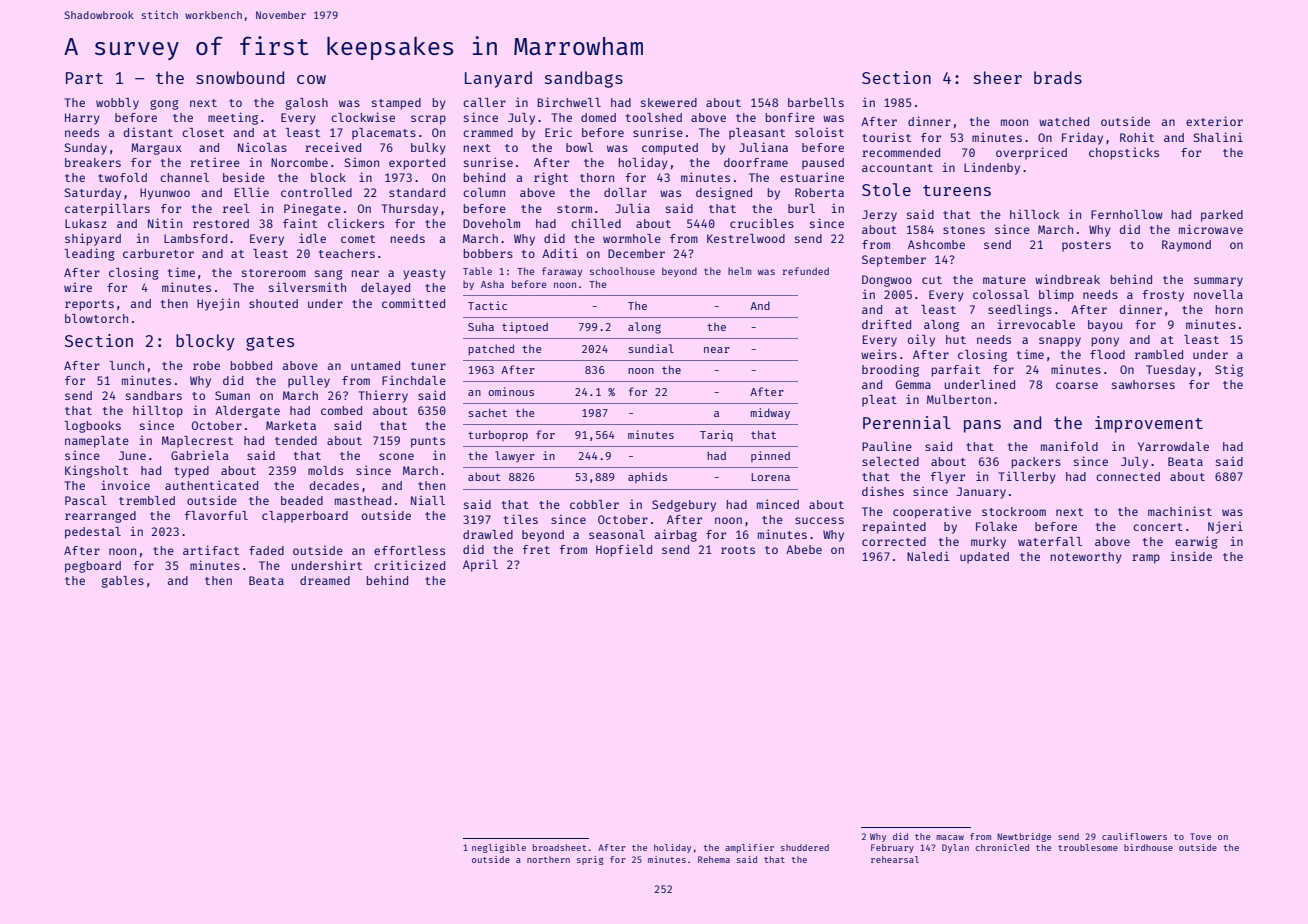 The width and height of the screenshot is (1308, 924). What do you see at coordinates (738, 550) in the screenshot?
I see `roots` at bounding box center [738, 550].
